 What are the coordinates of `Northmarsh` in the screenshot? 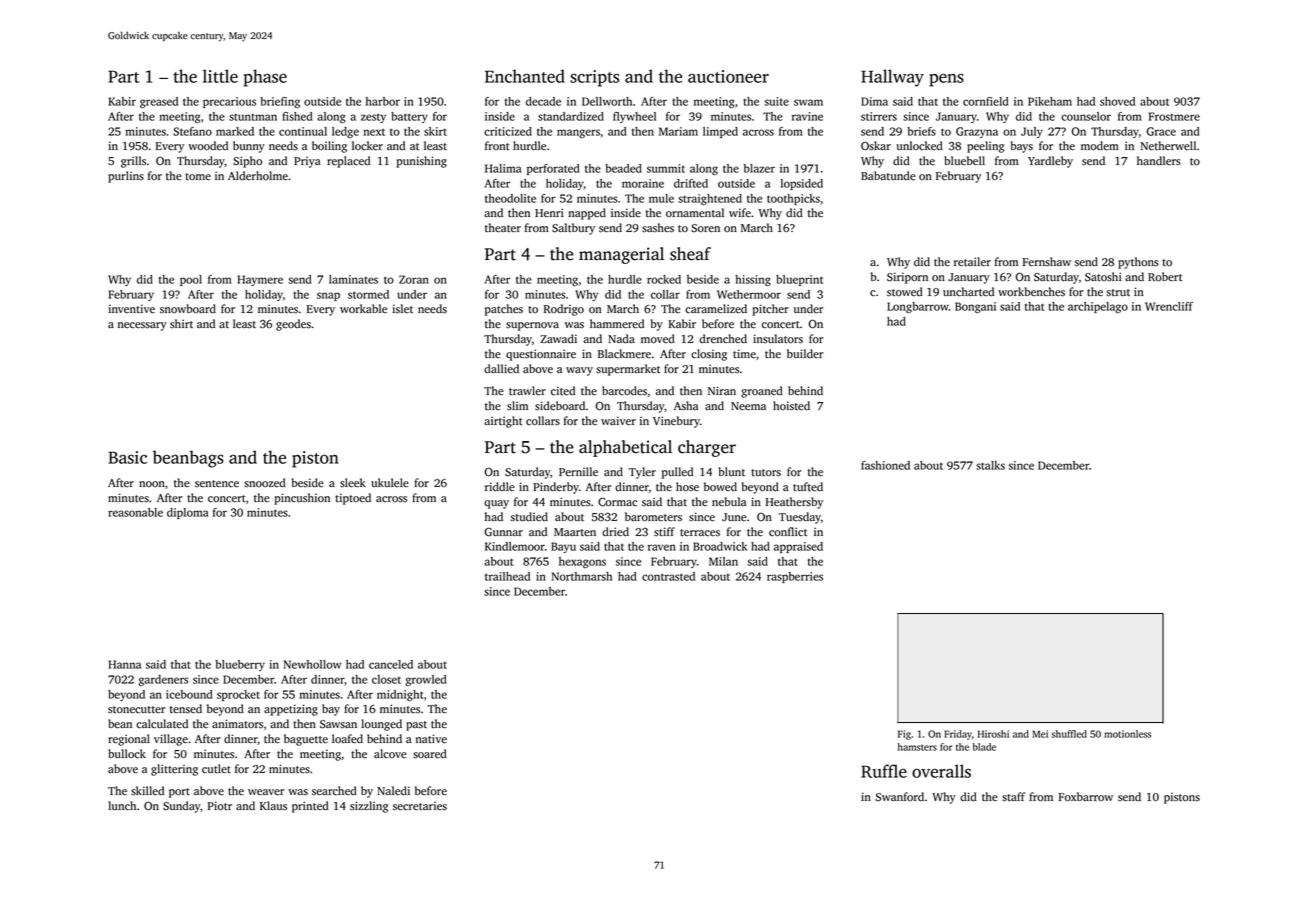 It's located at (582, 576).
